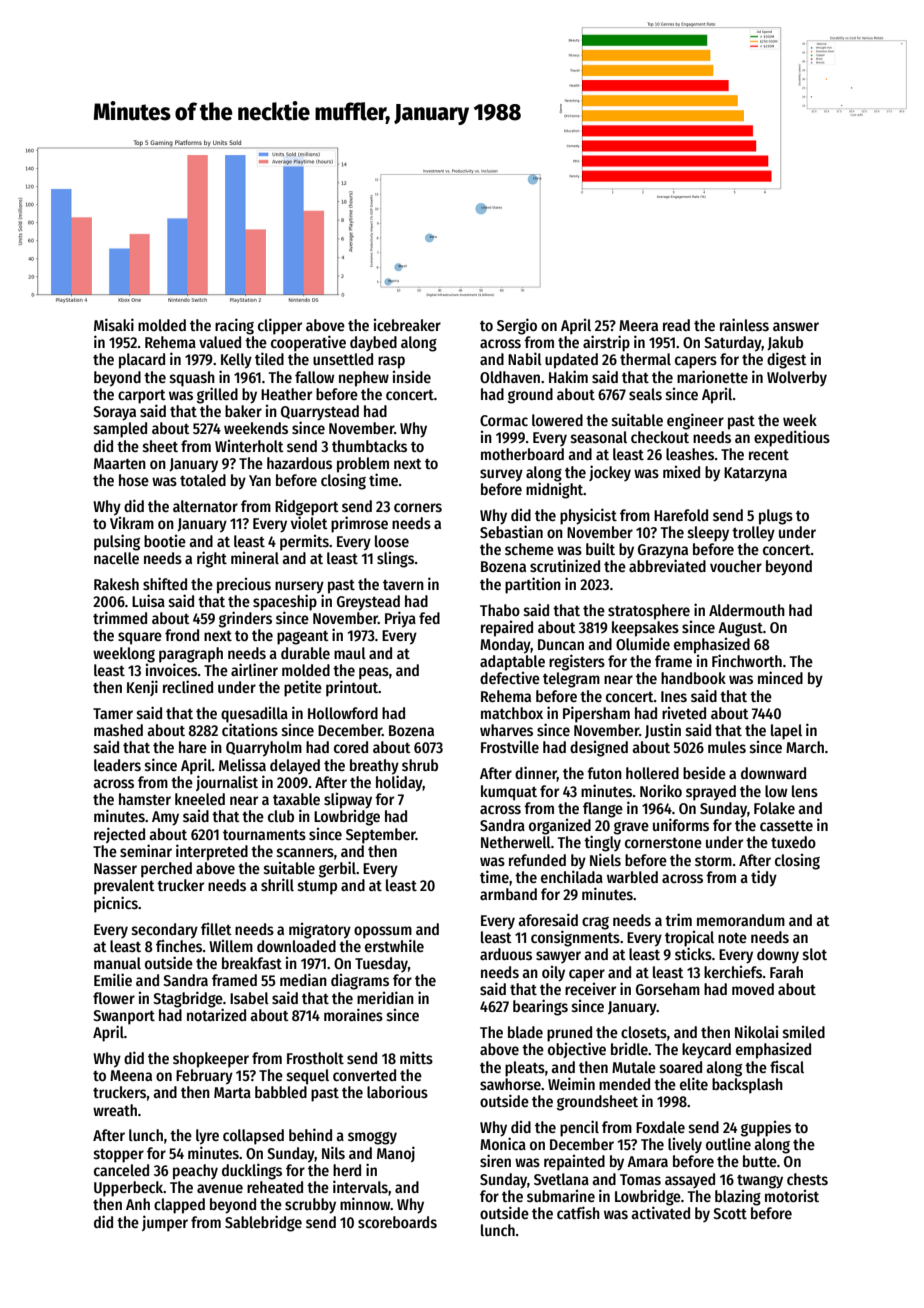  What do you see at coordinates (747, 610) in the screenshot?
I see `Aldermouth` at bounding box center [747, 610].
